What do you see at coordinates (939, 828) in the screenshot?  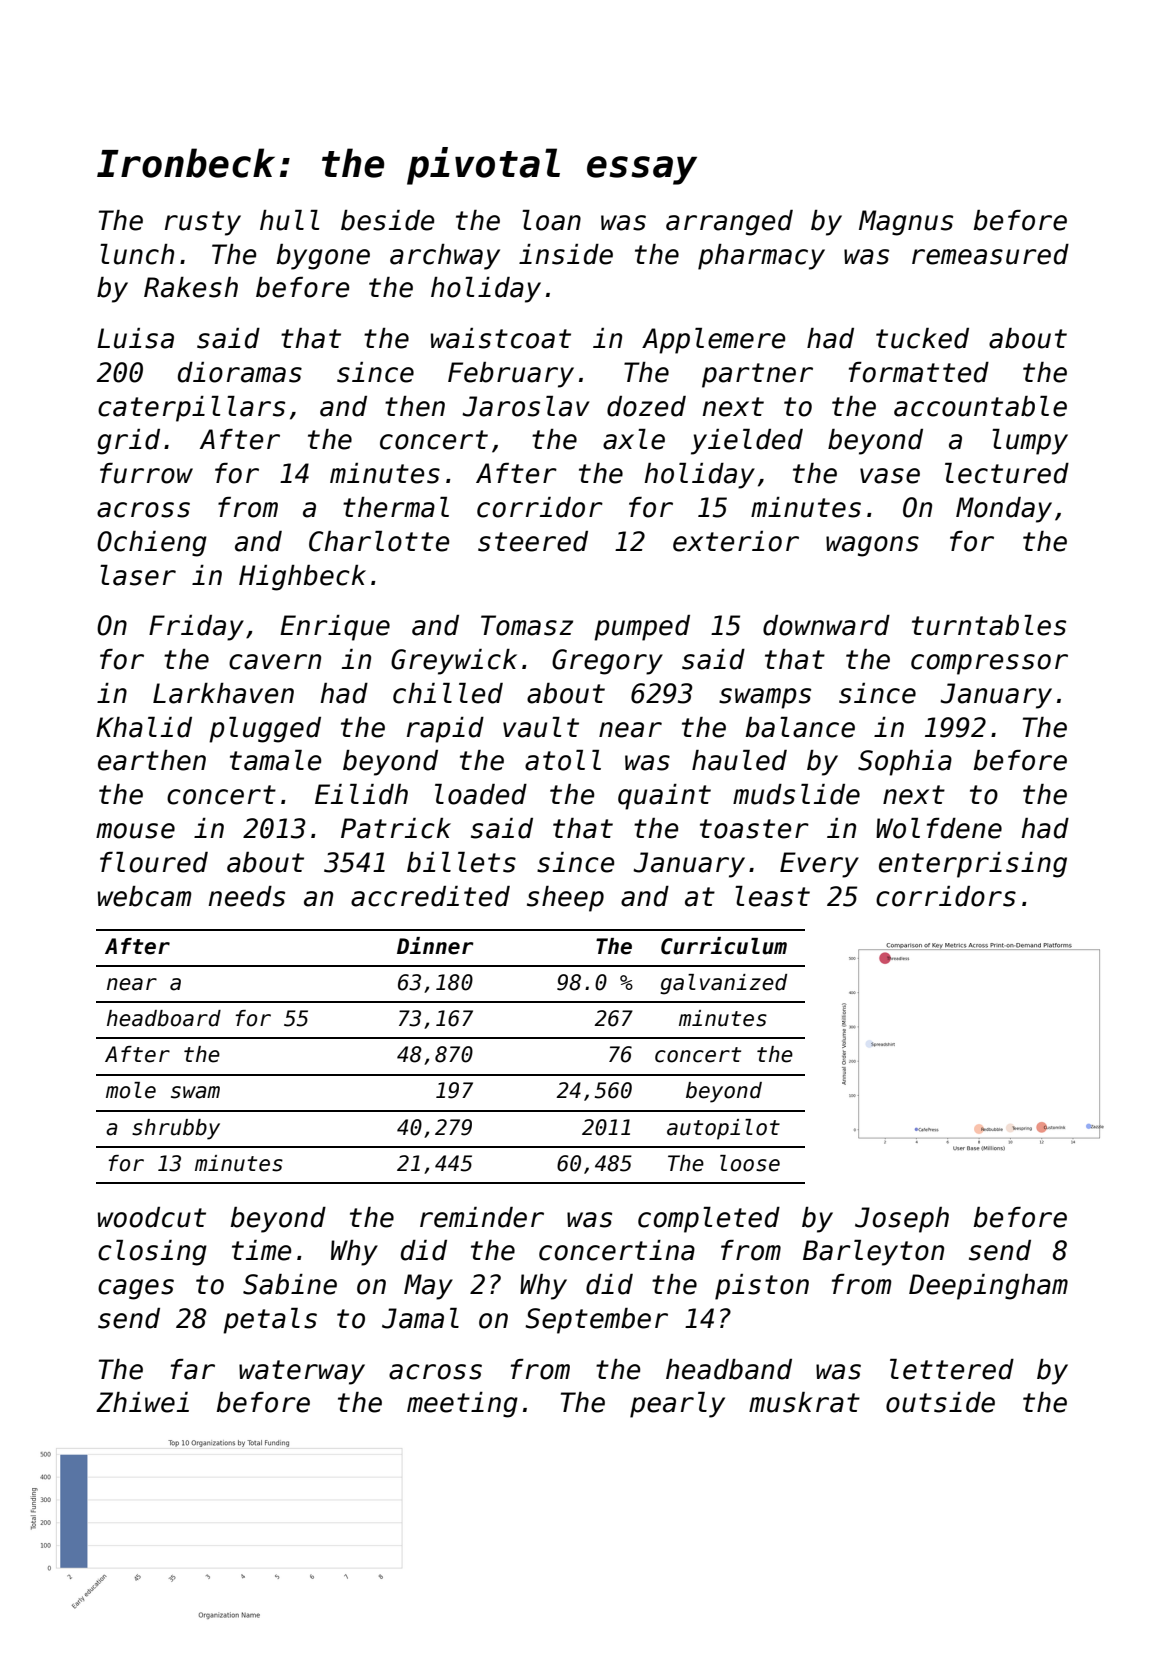 I see `Wolfdene` at bounding box center [939, 828].
